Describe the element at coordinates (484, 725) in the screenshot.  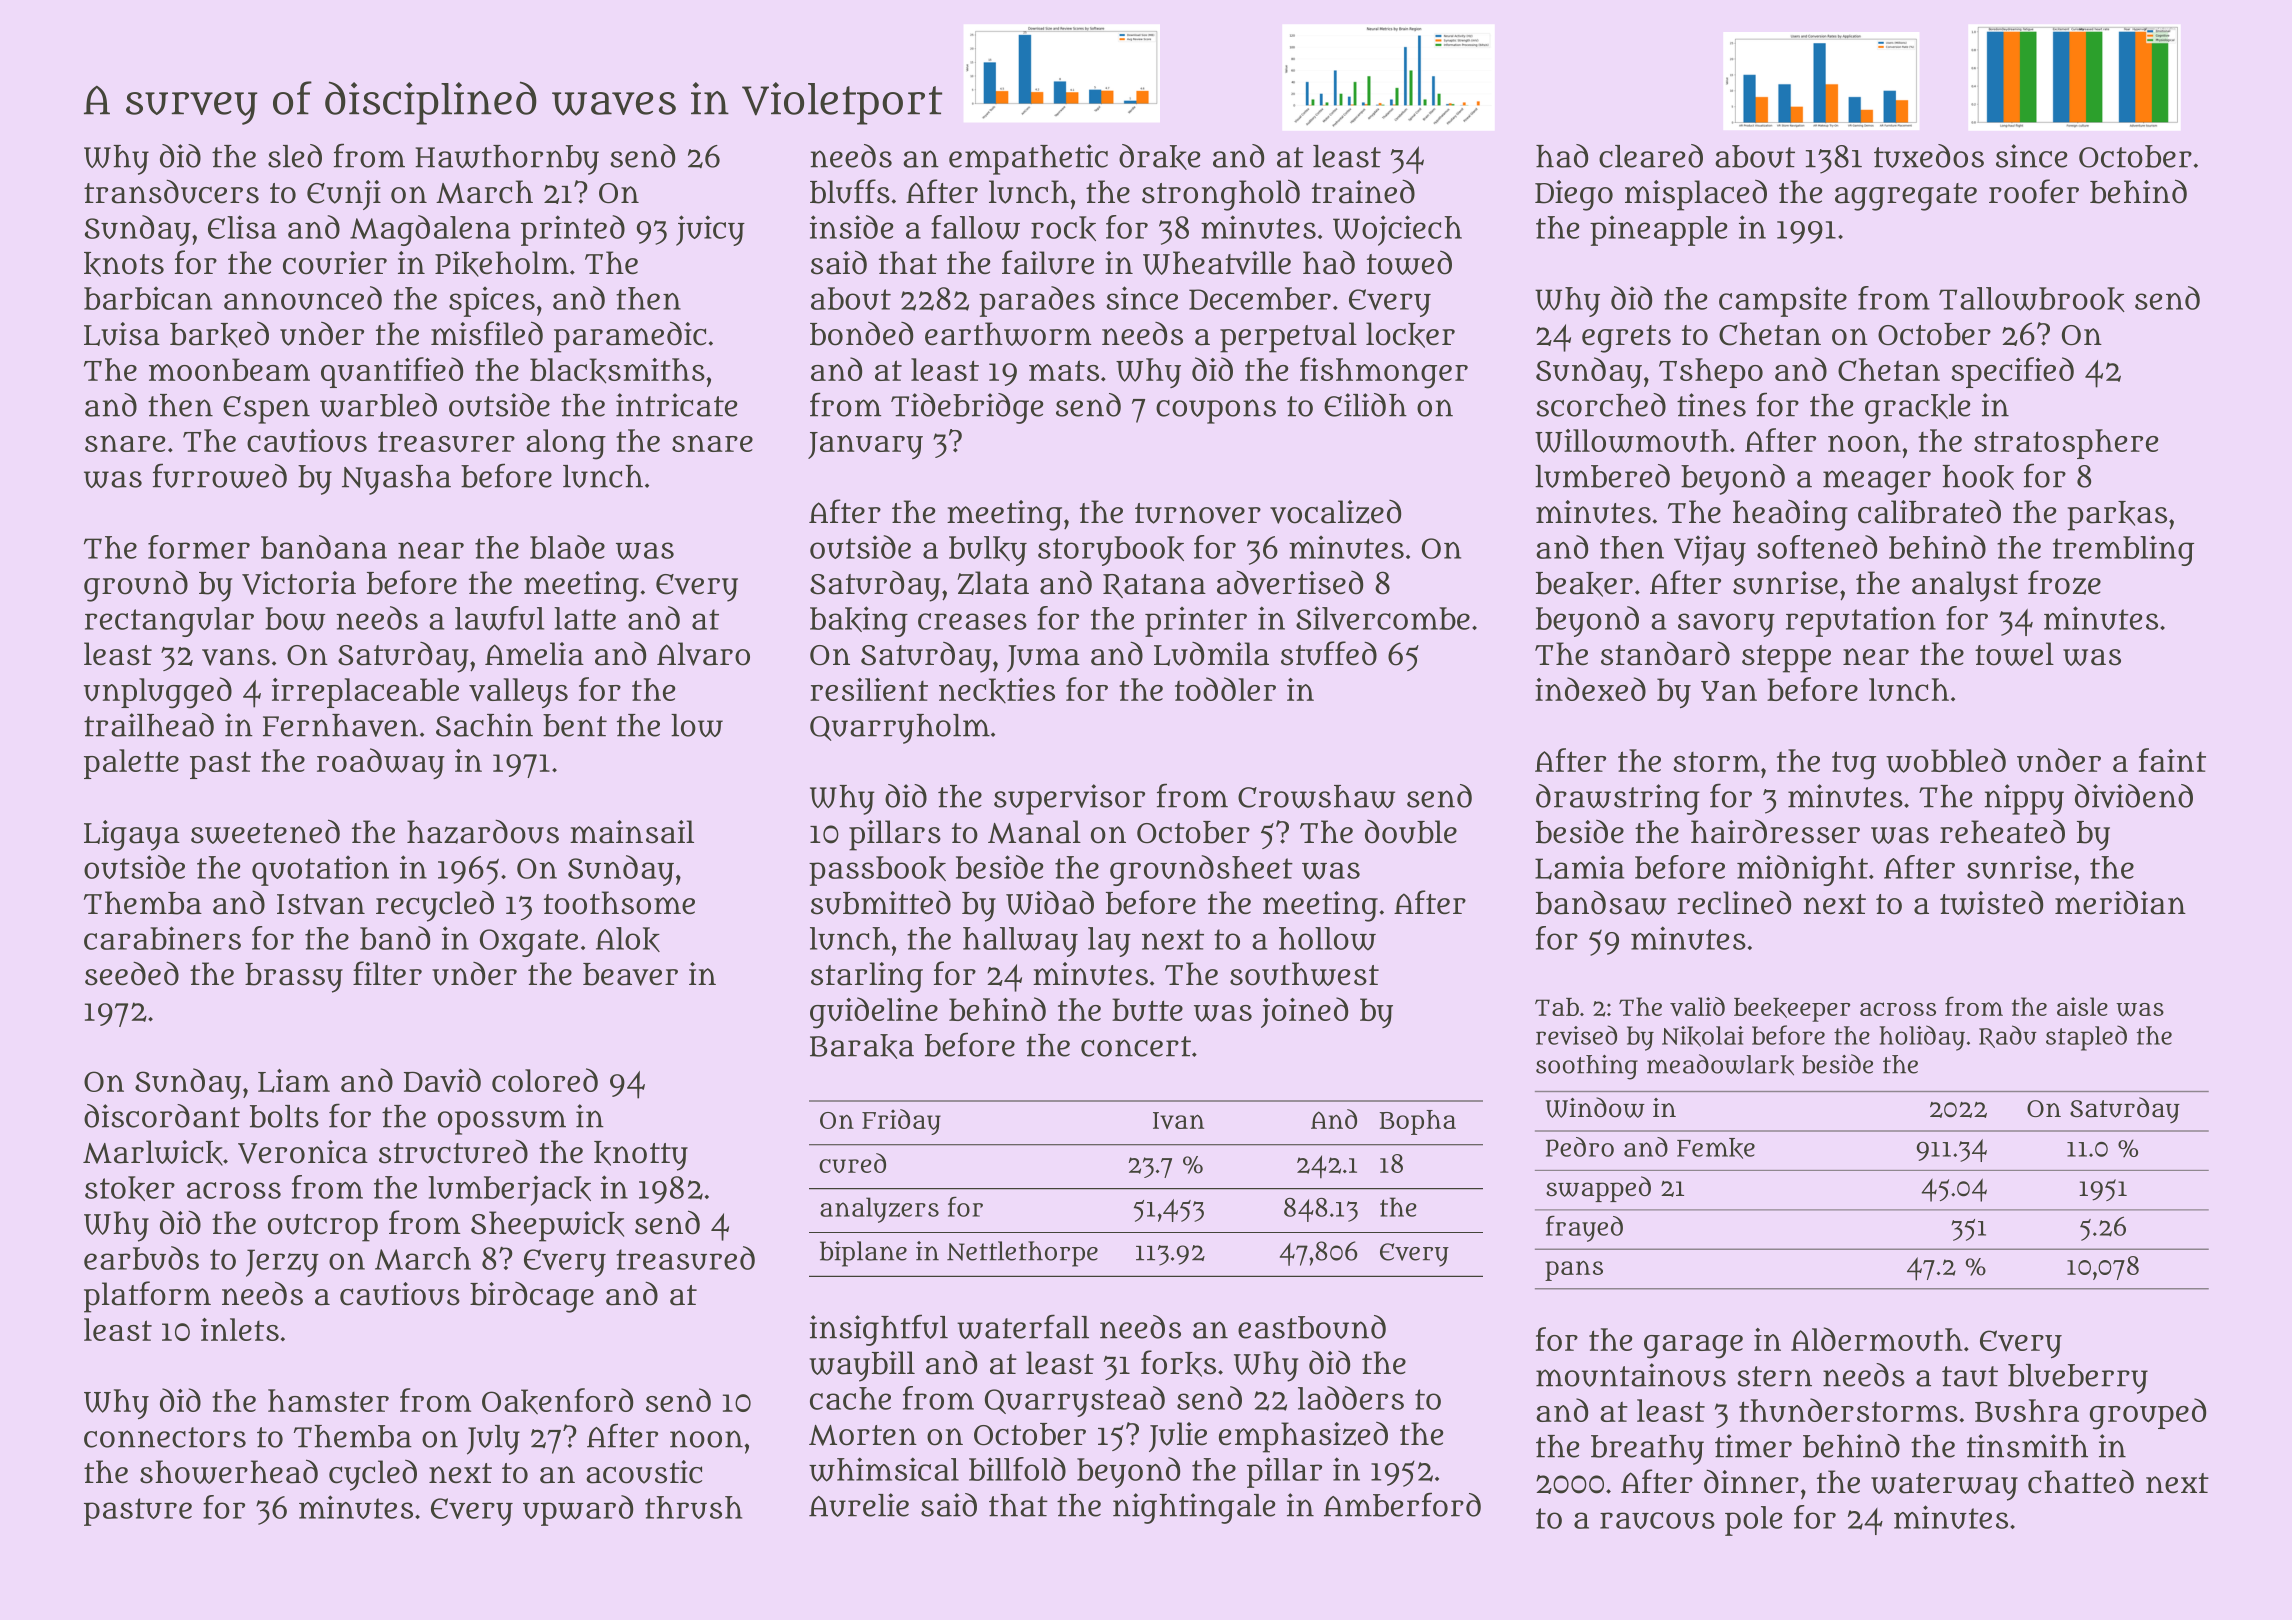
I see `Sachin` at that location.
